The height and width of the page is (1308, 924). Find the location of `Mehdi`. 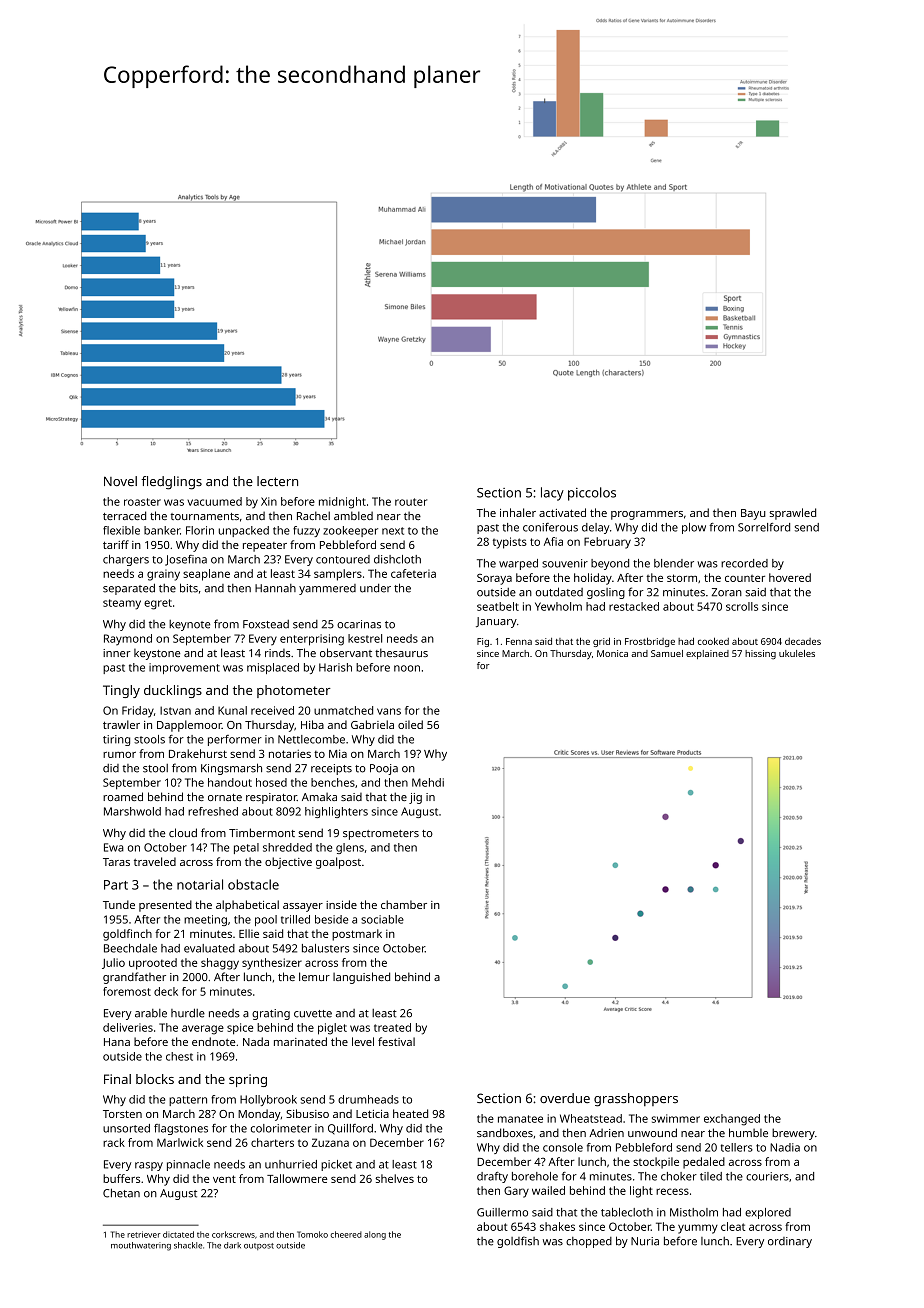

Mehdi is located at coordinates (428, 782).
